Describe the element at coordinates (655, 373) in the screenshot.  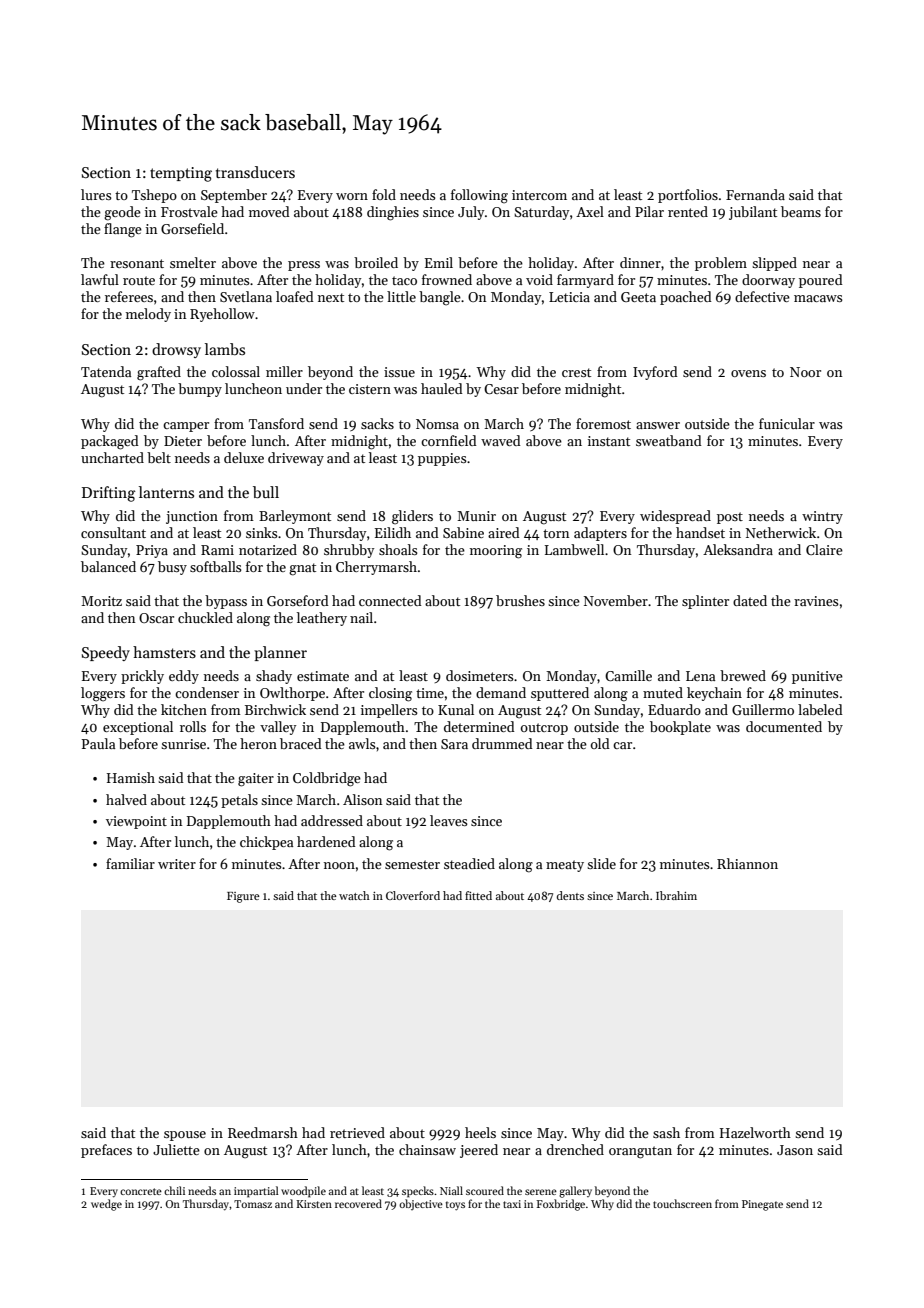
I see `Ivyford` at that location.
